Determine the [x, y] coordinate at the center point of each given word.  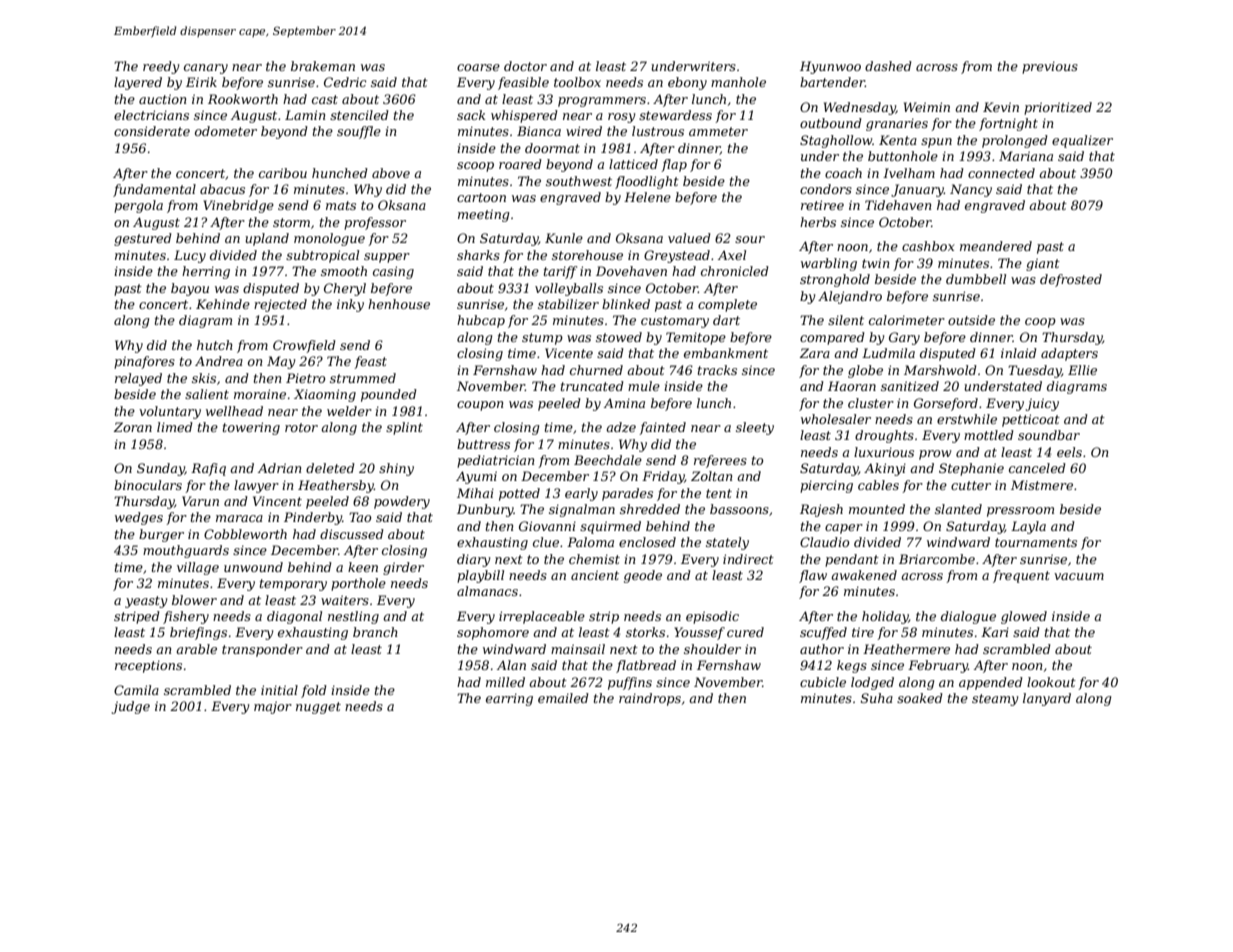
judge [131, 707]
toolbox [577, 82]
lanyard [1047, 699]
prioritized [1058, 108]
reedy [161, 67]
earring [509, 699]
